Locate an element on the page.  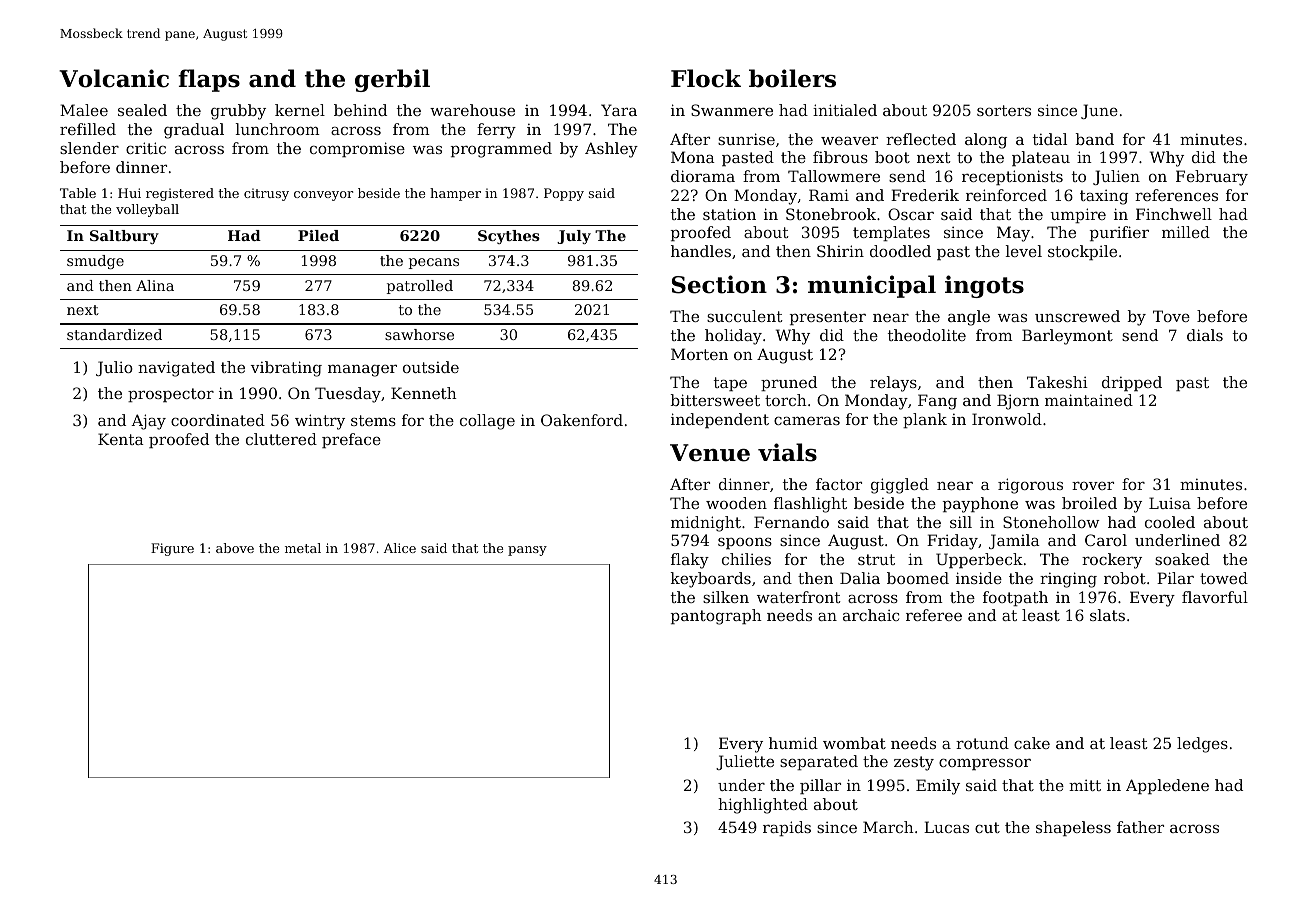
Jamila is located at coordinates (1014, 541).
